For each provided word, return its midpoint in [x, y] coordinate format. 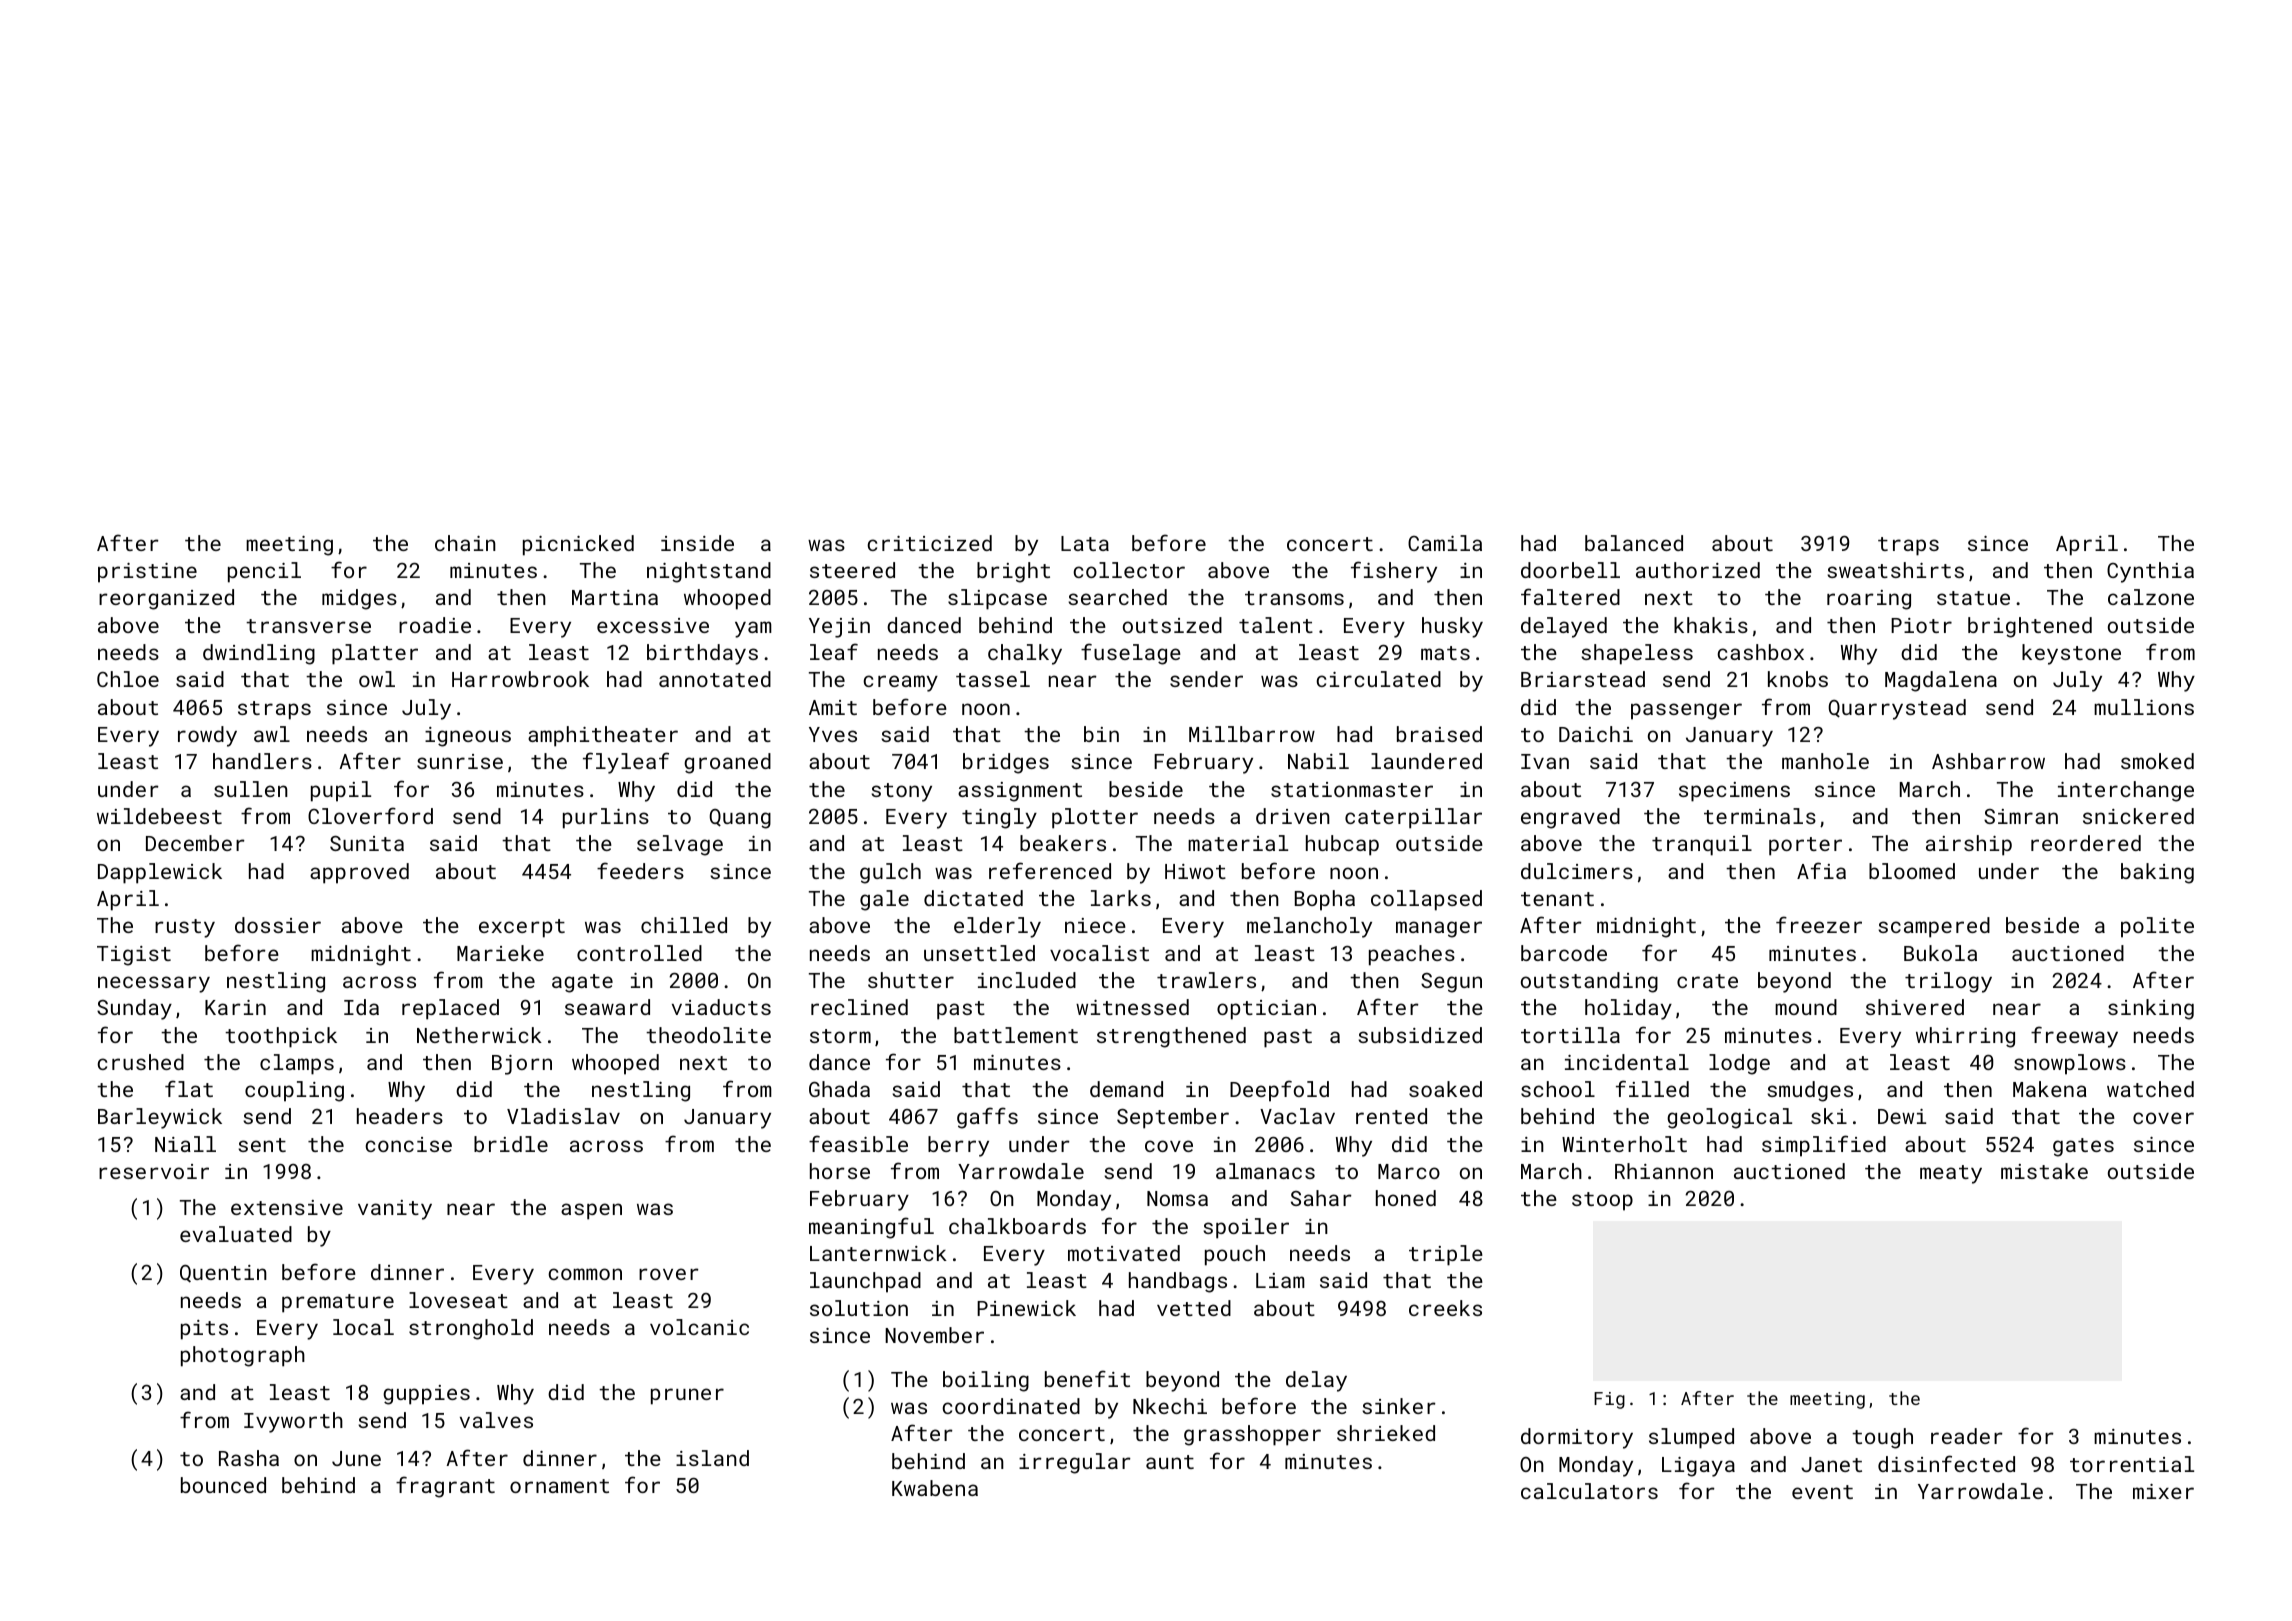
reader [1967, 1436]
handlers [262, 761]
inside [697, 543]
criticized [929, 543]
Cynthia [2150, 572]
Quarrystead [1897, 709]
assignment [1020, 792]
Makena [2050, 1089]
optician [1266, 1010]
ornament [559, 1486]
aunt [1170, 1462]
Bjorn [522, 1065]
